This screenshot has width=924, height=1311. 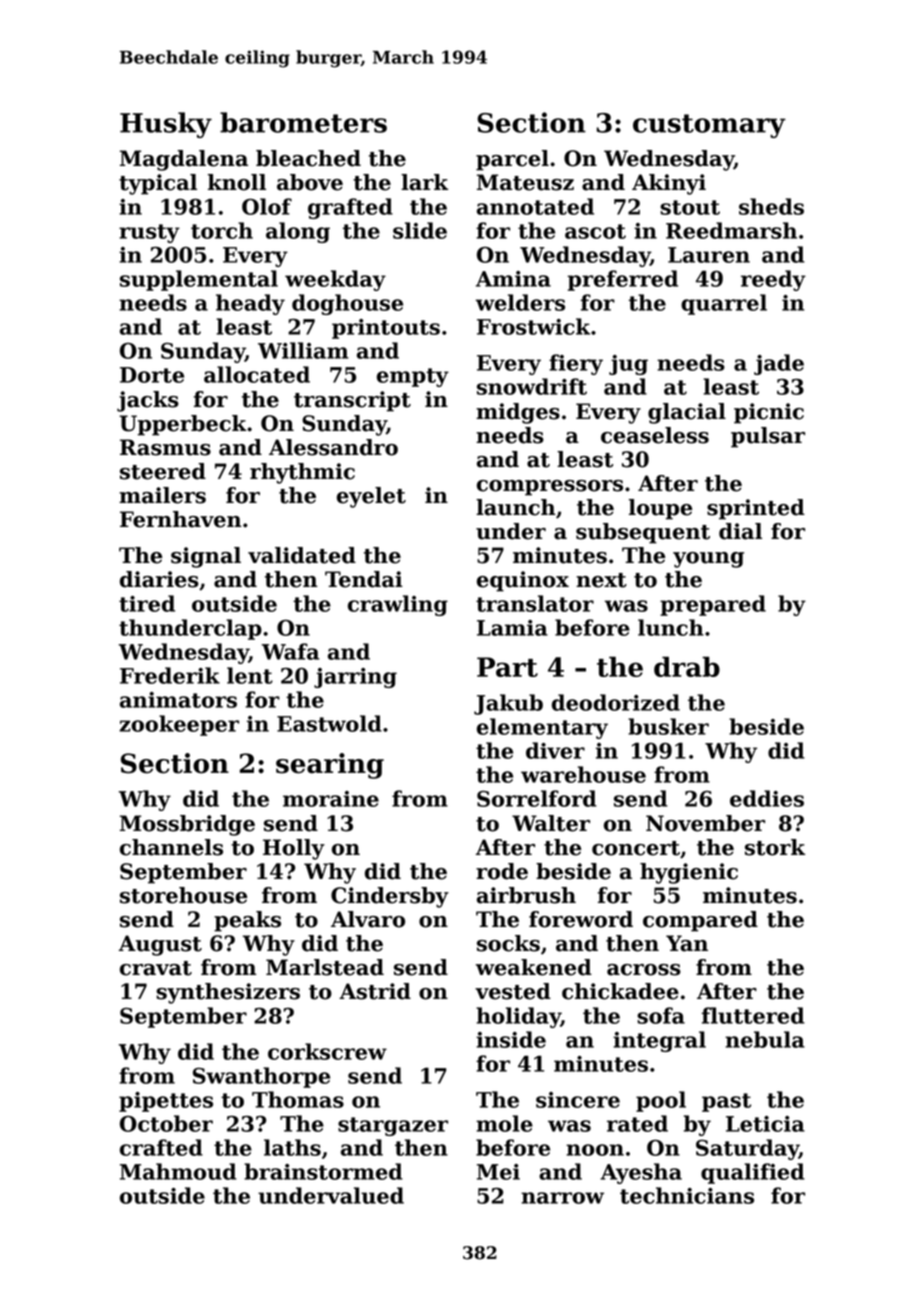 I want to click on preferred, so click(x=623, y=280).
